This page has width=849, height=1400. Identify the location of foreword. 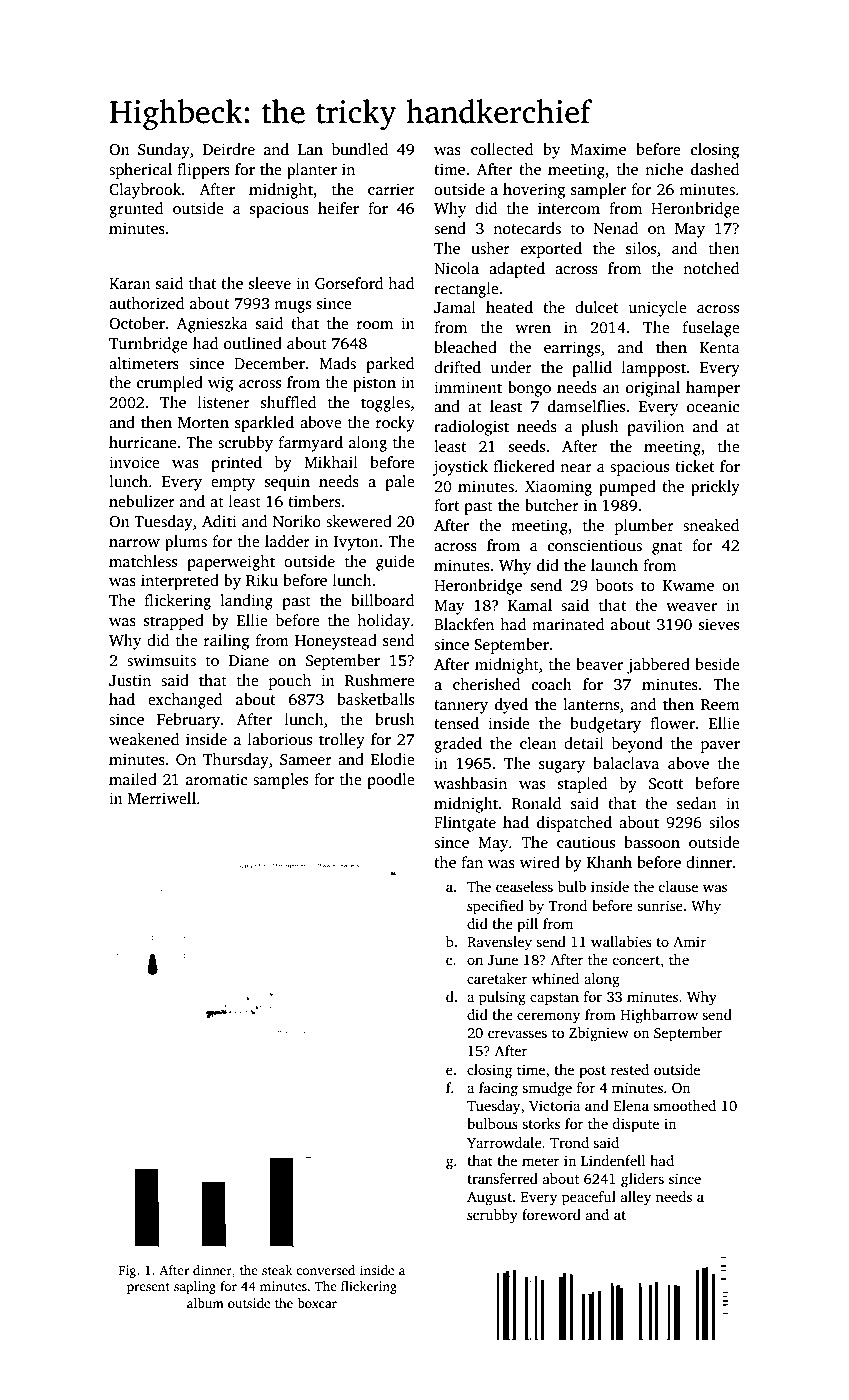
(551, 1214).
